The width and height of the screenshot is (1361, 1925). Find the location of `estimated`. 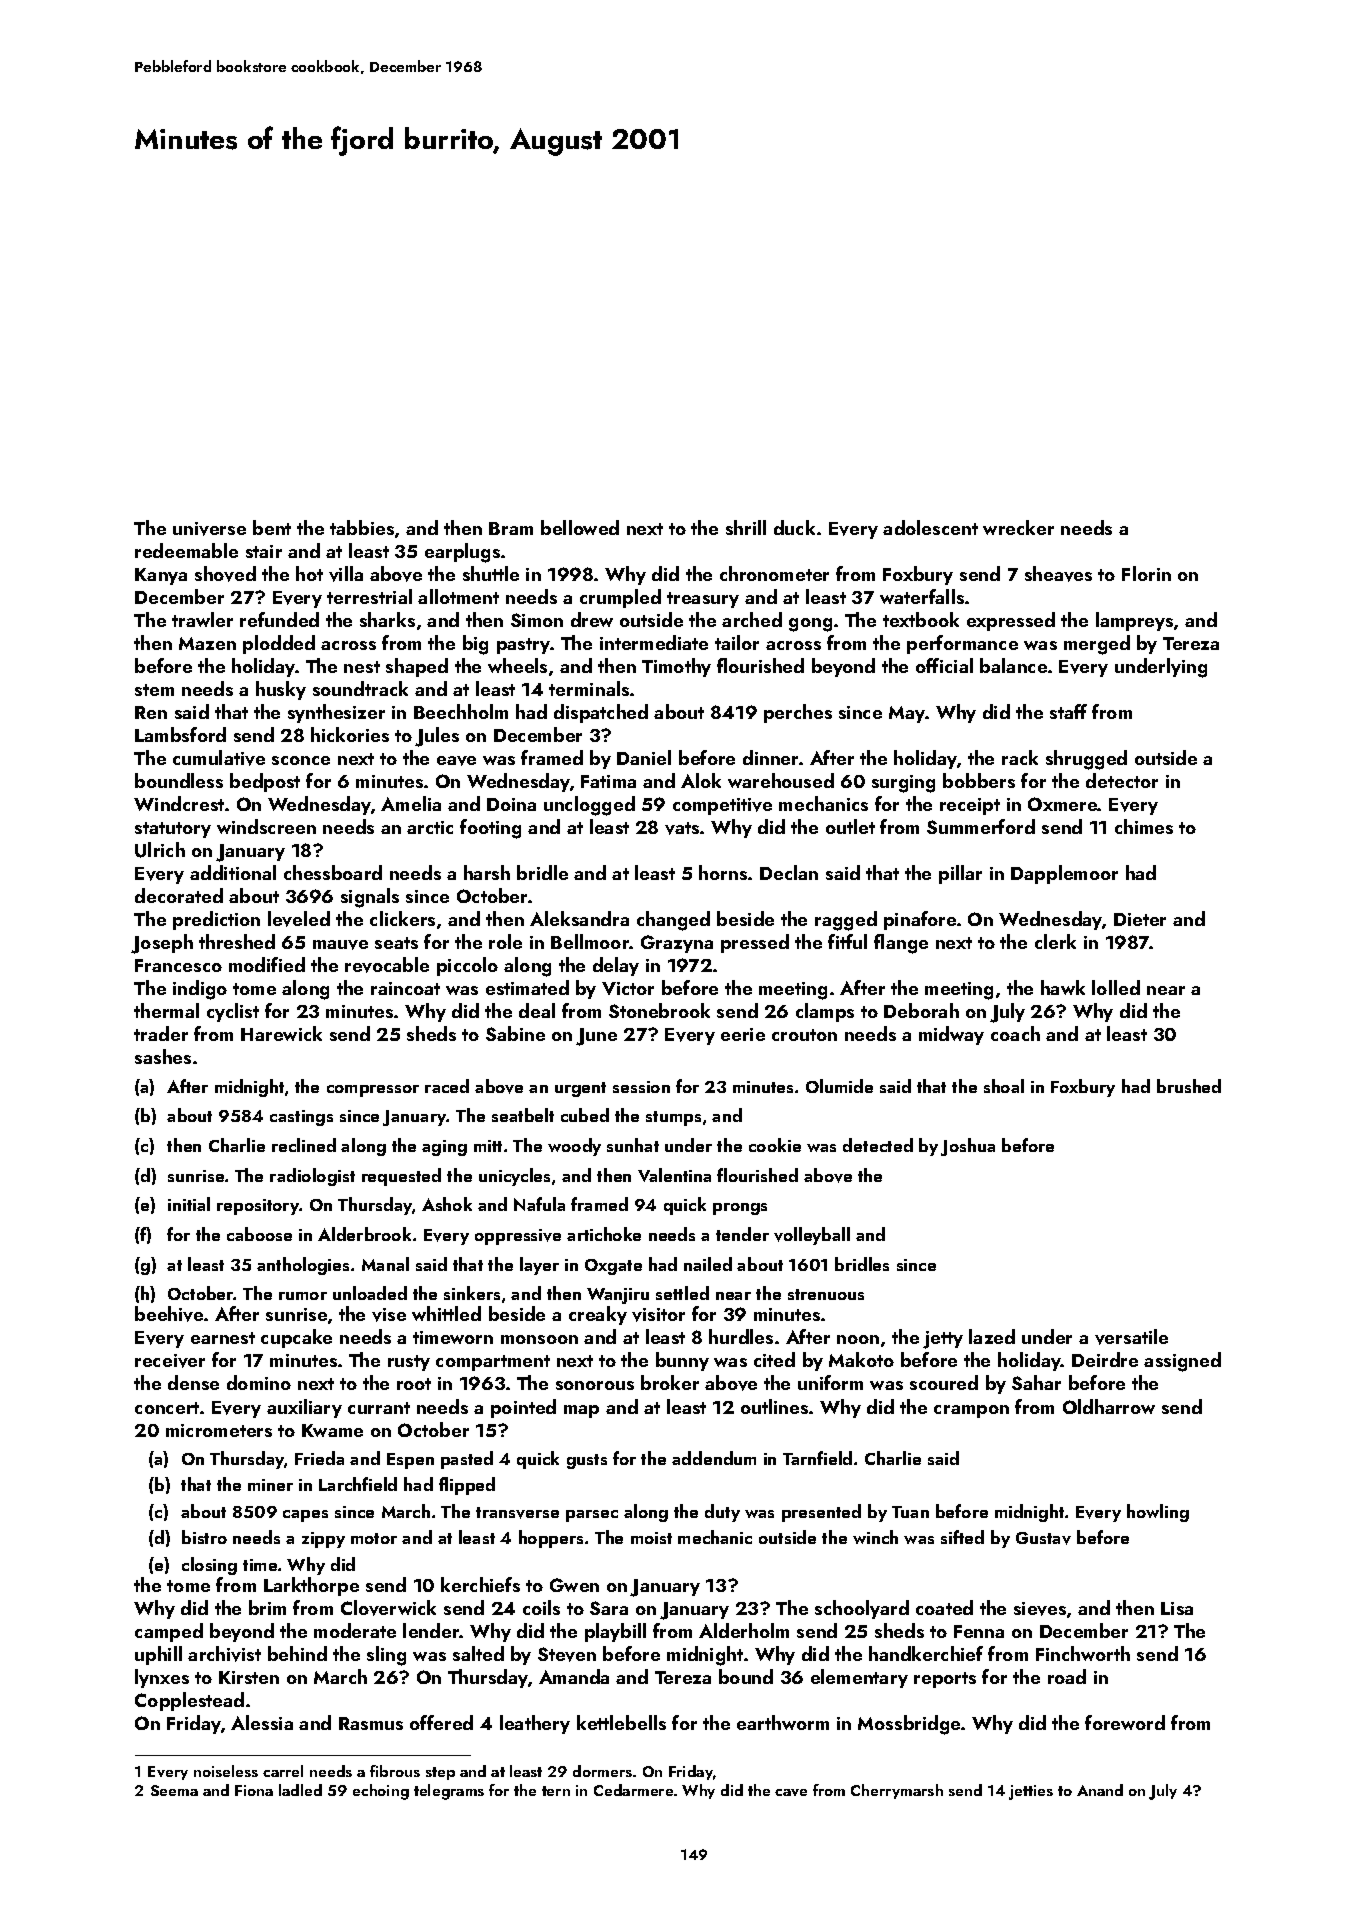

estimated is located at coordinates (527, 987).
